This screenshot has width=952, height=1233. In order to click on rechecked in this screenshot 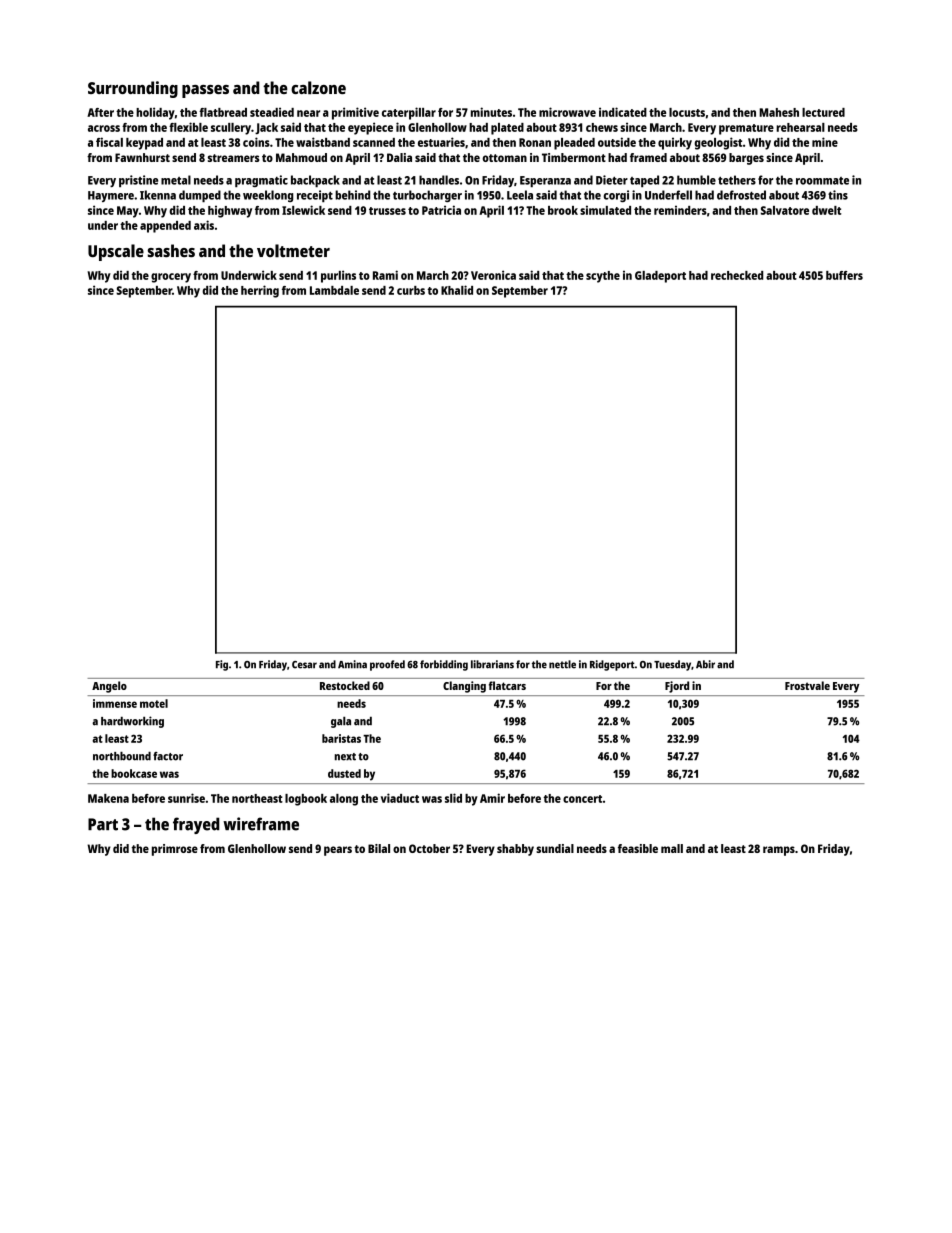, I will do `click(737, 275)`.
